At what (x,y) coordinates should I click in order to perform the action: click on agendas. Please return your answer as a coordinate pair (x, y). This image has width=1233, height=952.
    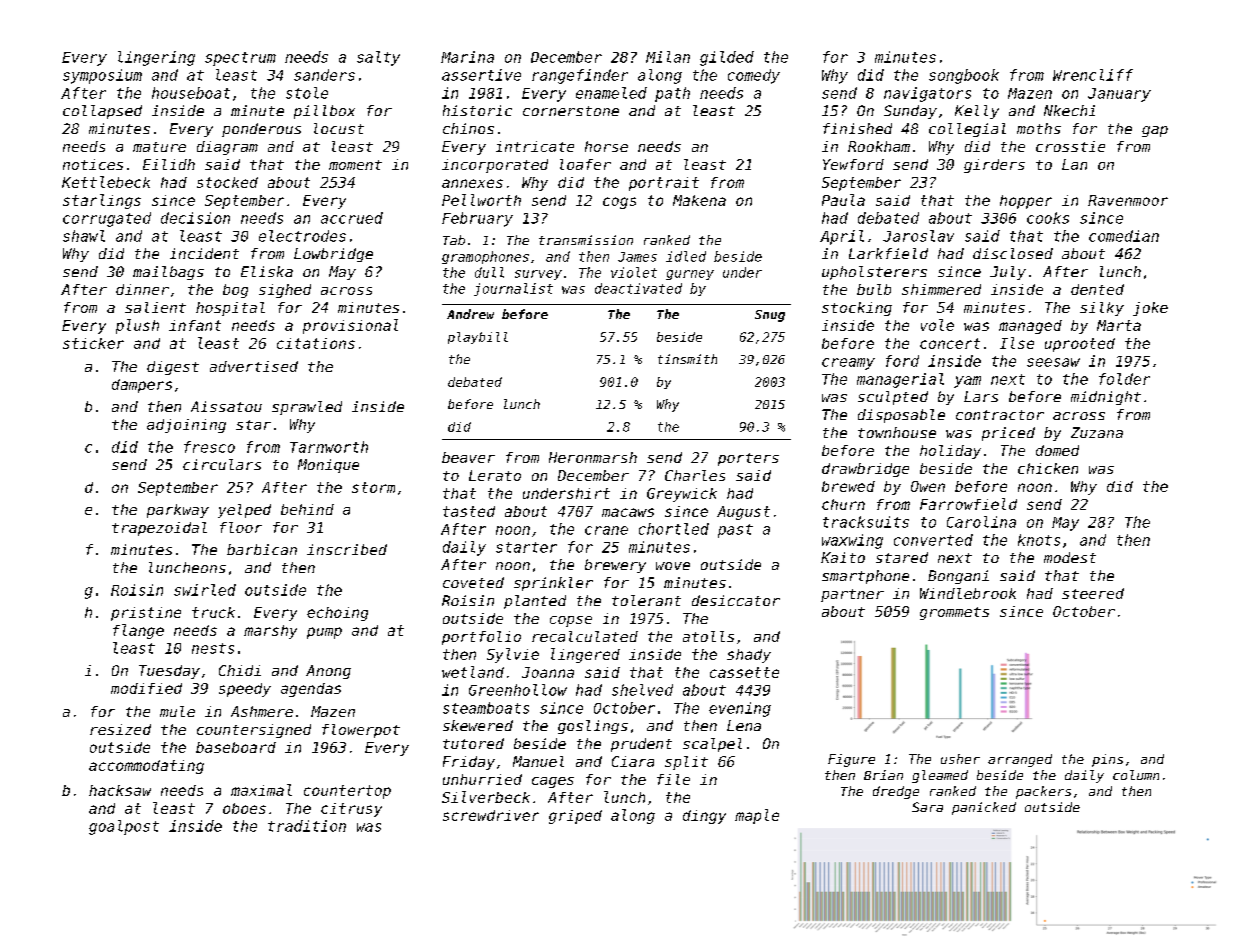
    Looking at the image, I should click on (311, 690).
